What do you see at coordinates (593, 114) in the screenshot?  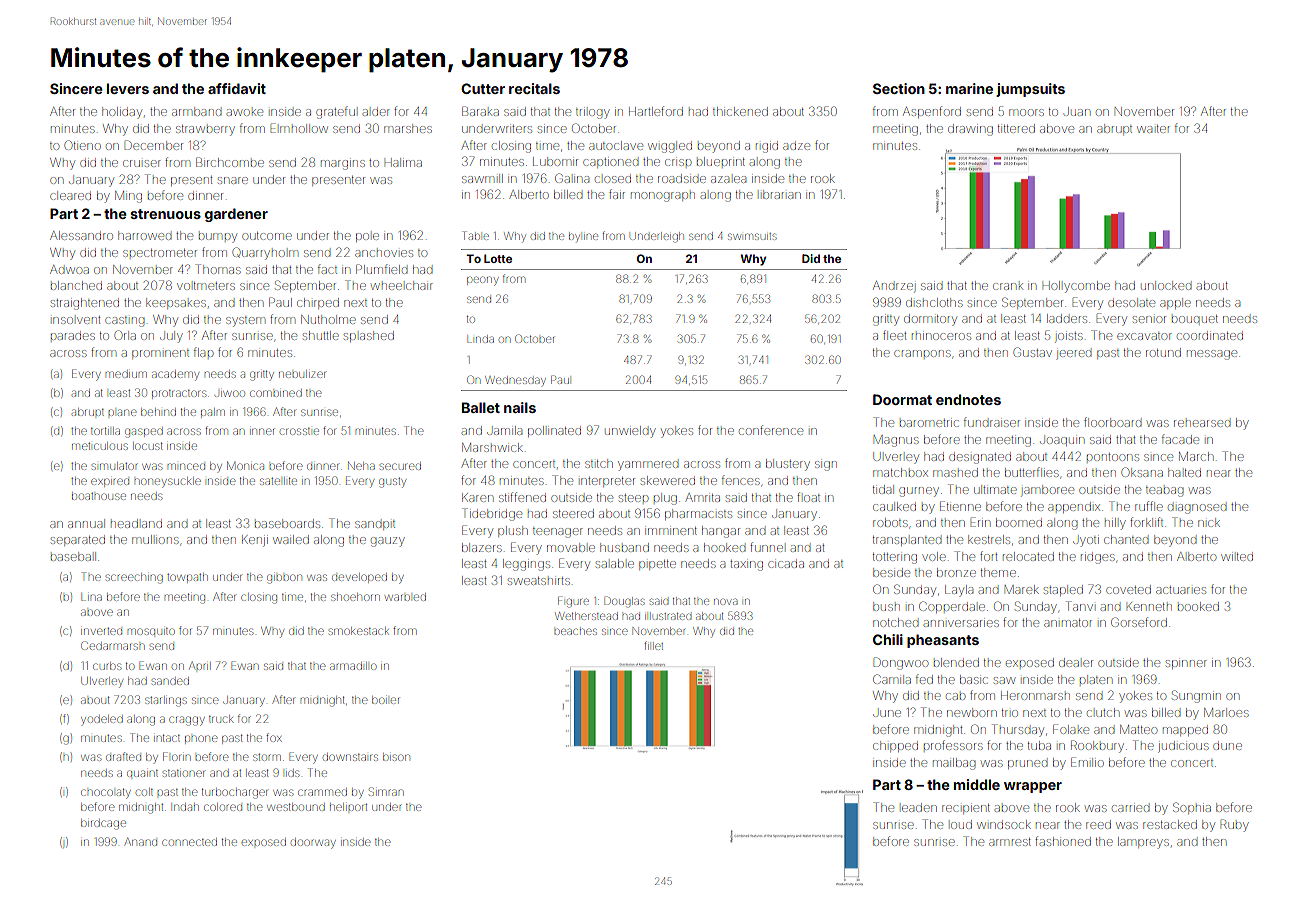 I see `trilogy` at bounding box center [593, 114].
